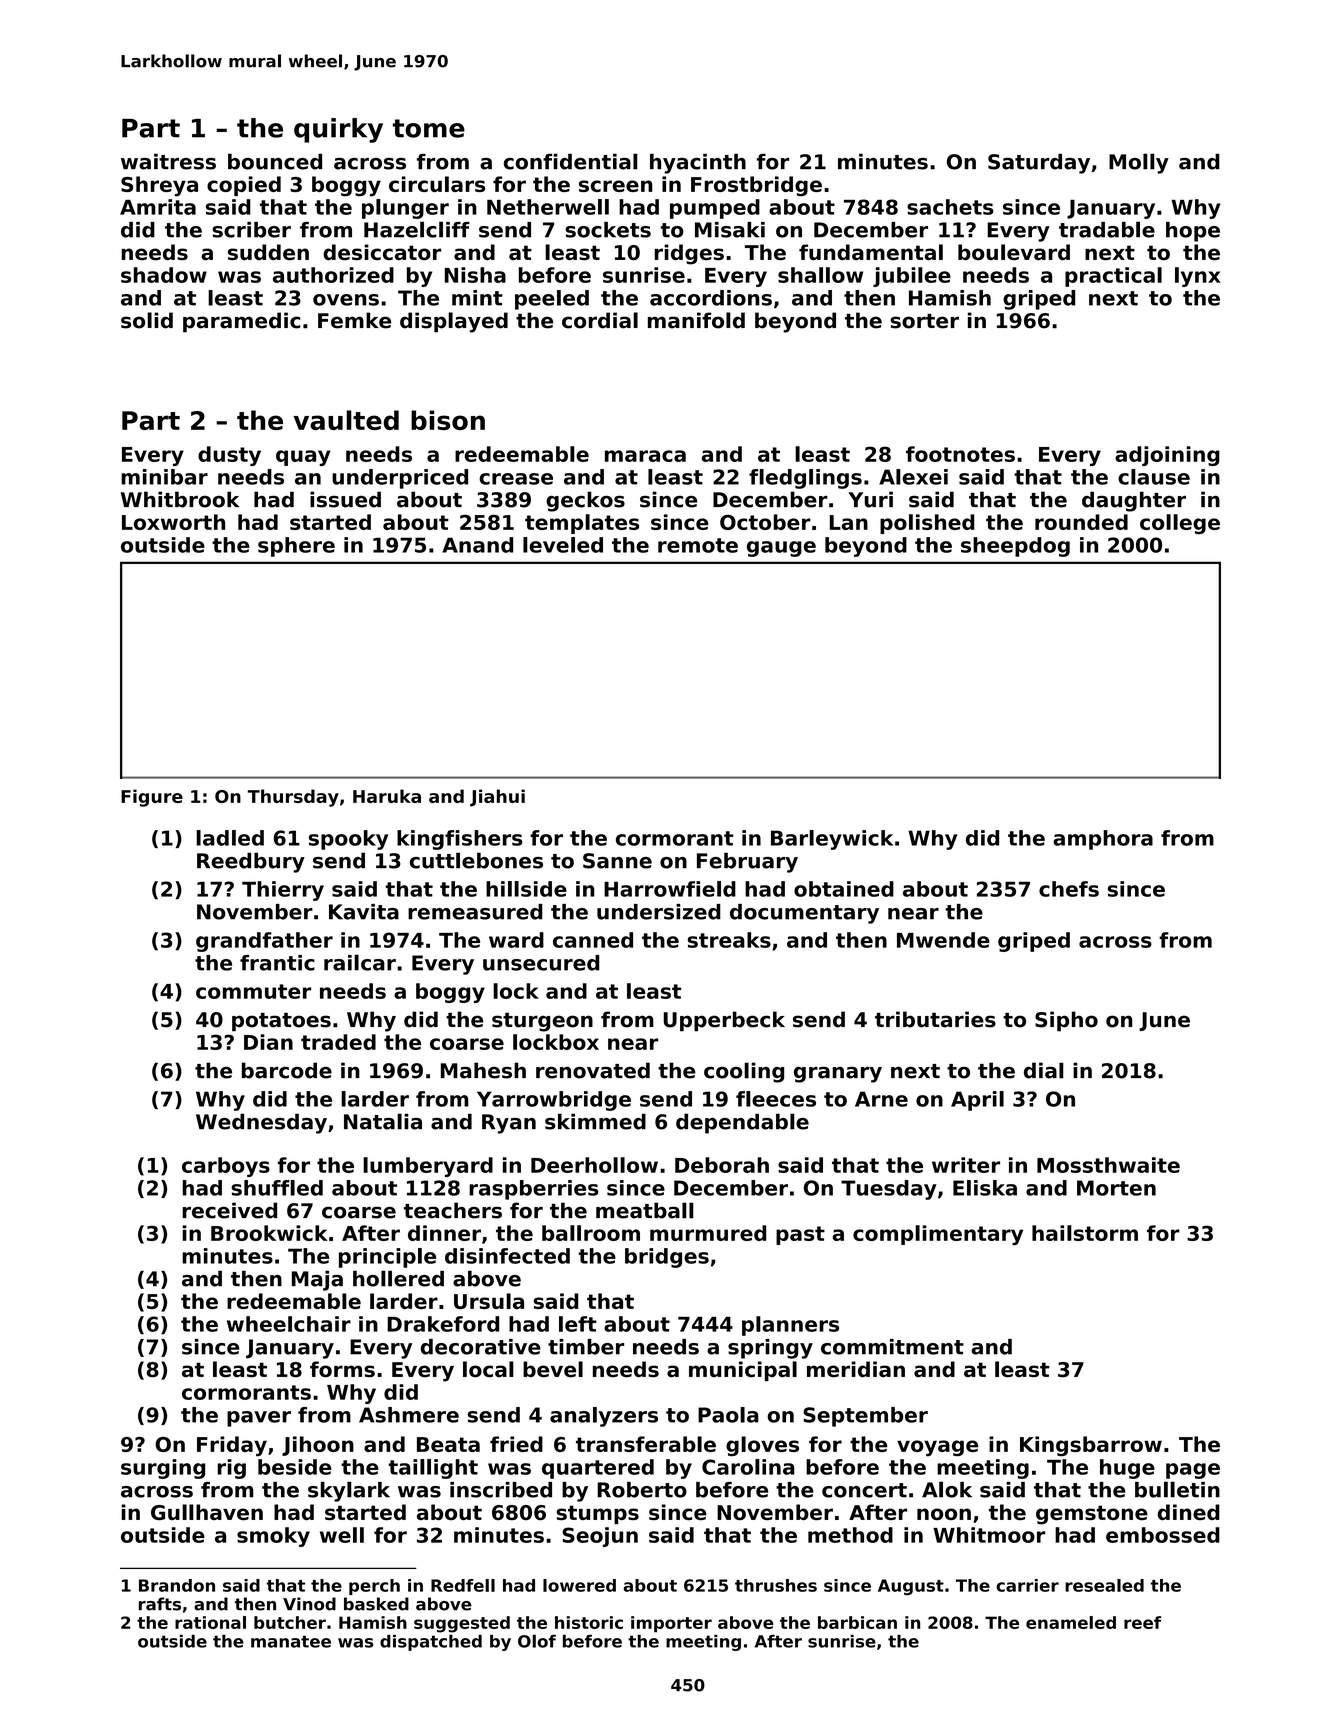  What do you see at coordinates (1071, 1622) in the screenshot?
I see `enameled` at bounding box center [1071, 1622].
